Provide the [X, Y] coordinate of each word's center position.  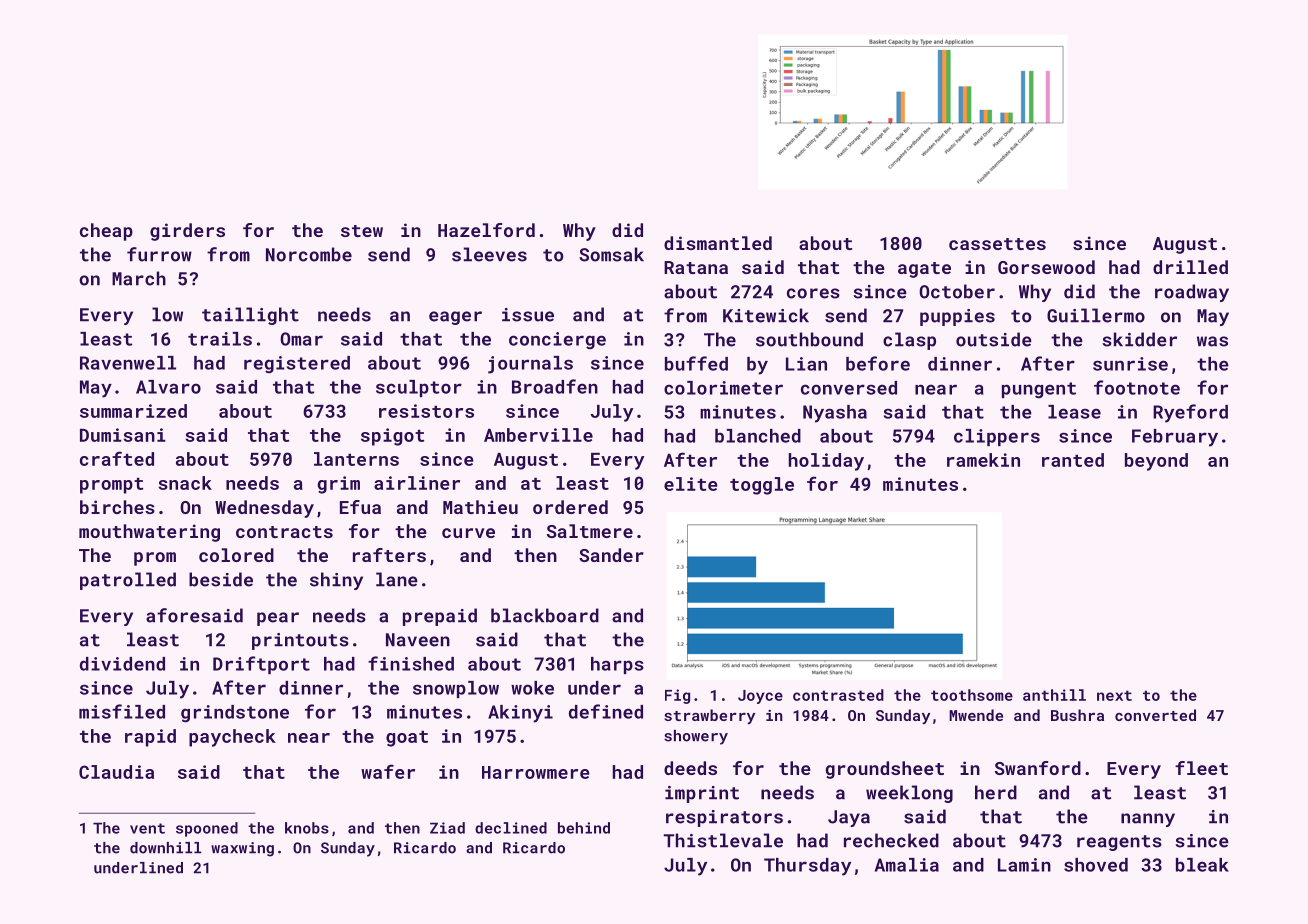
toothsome [972, 695]
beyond [1156, 462]
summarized [133, 411]
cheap [106, 232]
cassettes [997, 244]
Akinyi [520, 714]
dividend [122, 664]
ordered [570, 507]
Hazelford [486, 230]
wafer [388, 771]
